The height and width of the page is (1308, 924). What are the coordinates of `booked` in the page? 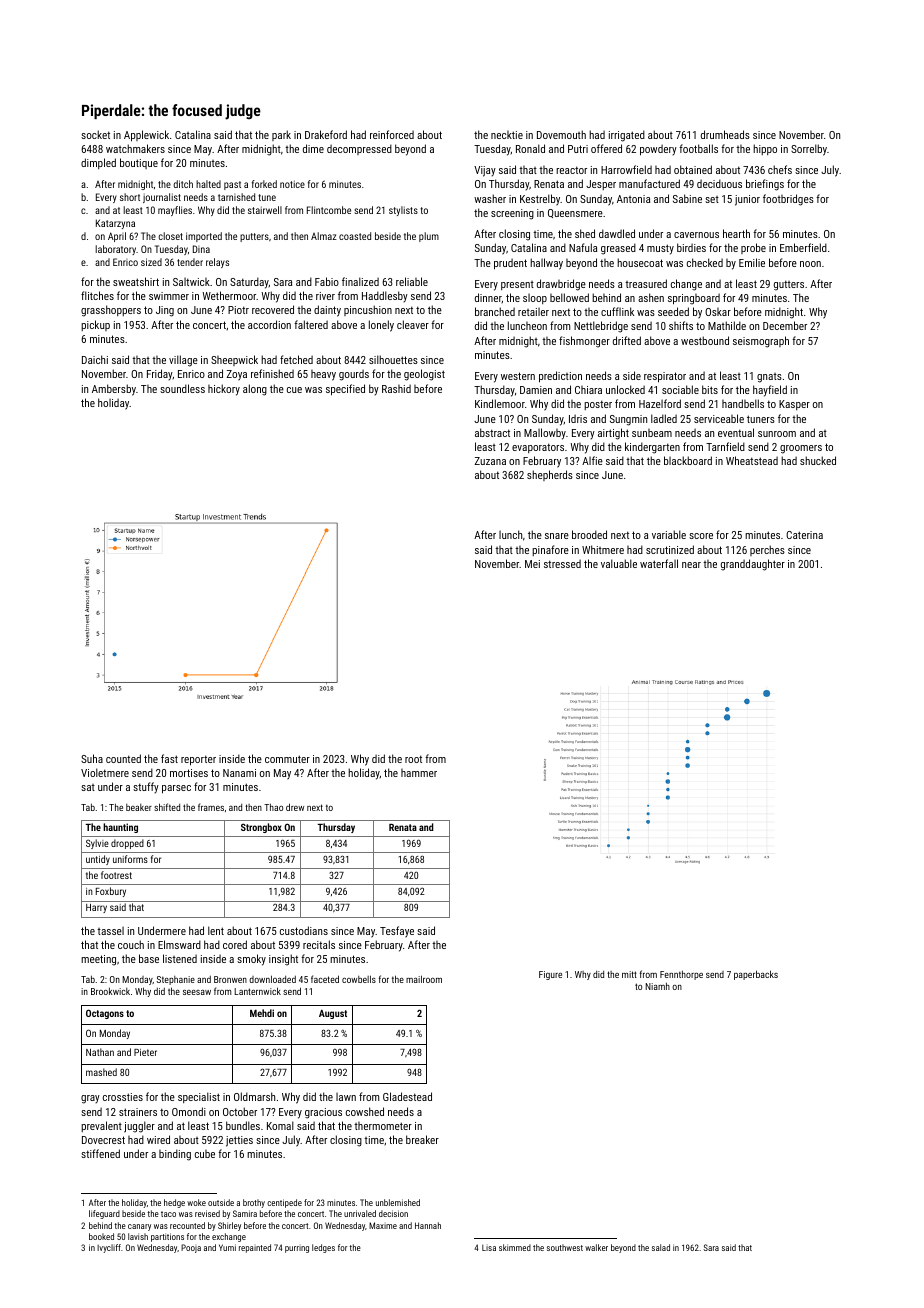 It's located at (101, 1236).
